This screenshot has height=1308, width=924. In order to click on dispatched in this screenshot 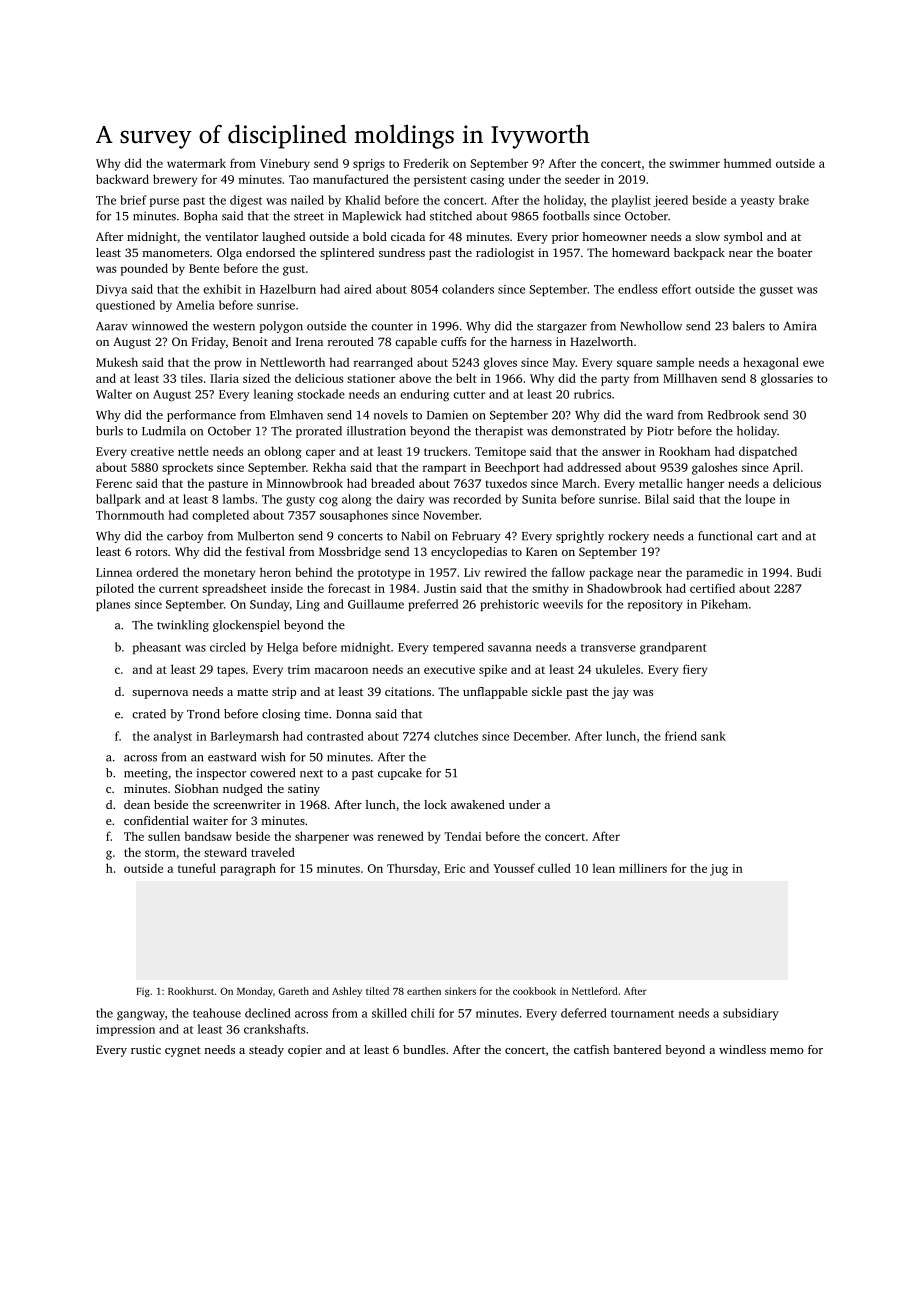, I will do `click(768, 452)`.
